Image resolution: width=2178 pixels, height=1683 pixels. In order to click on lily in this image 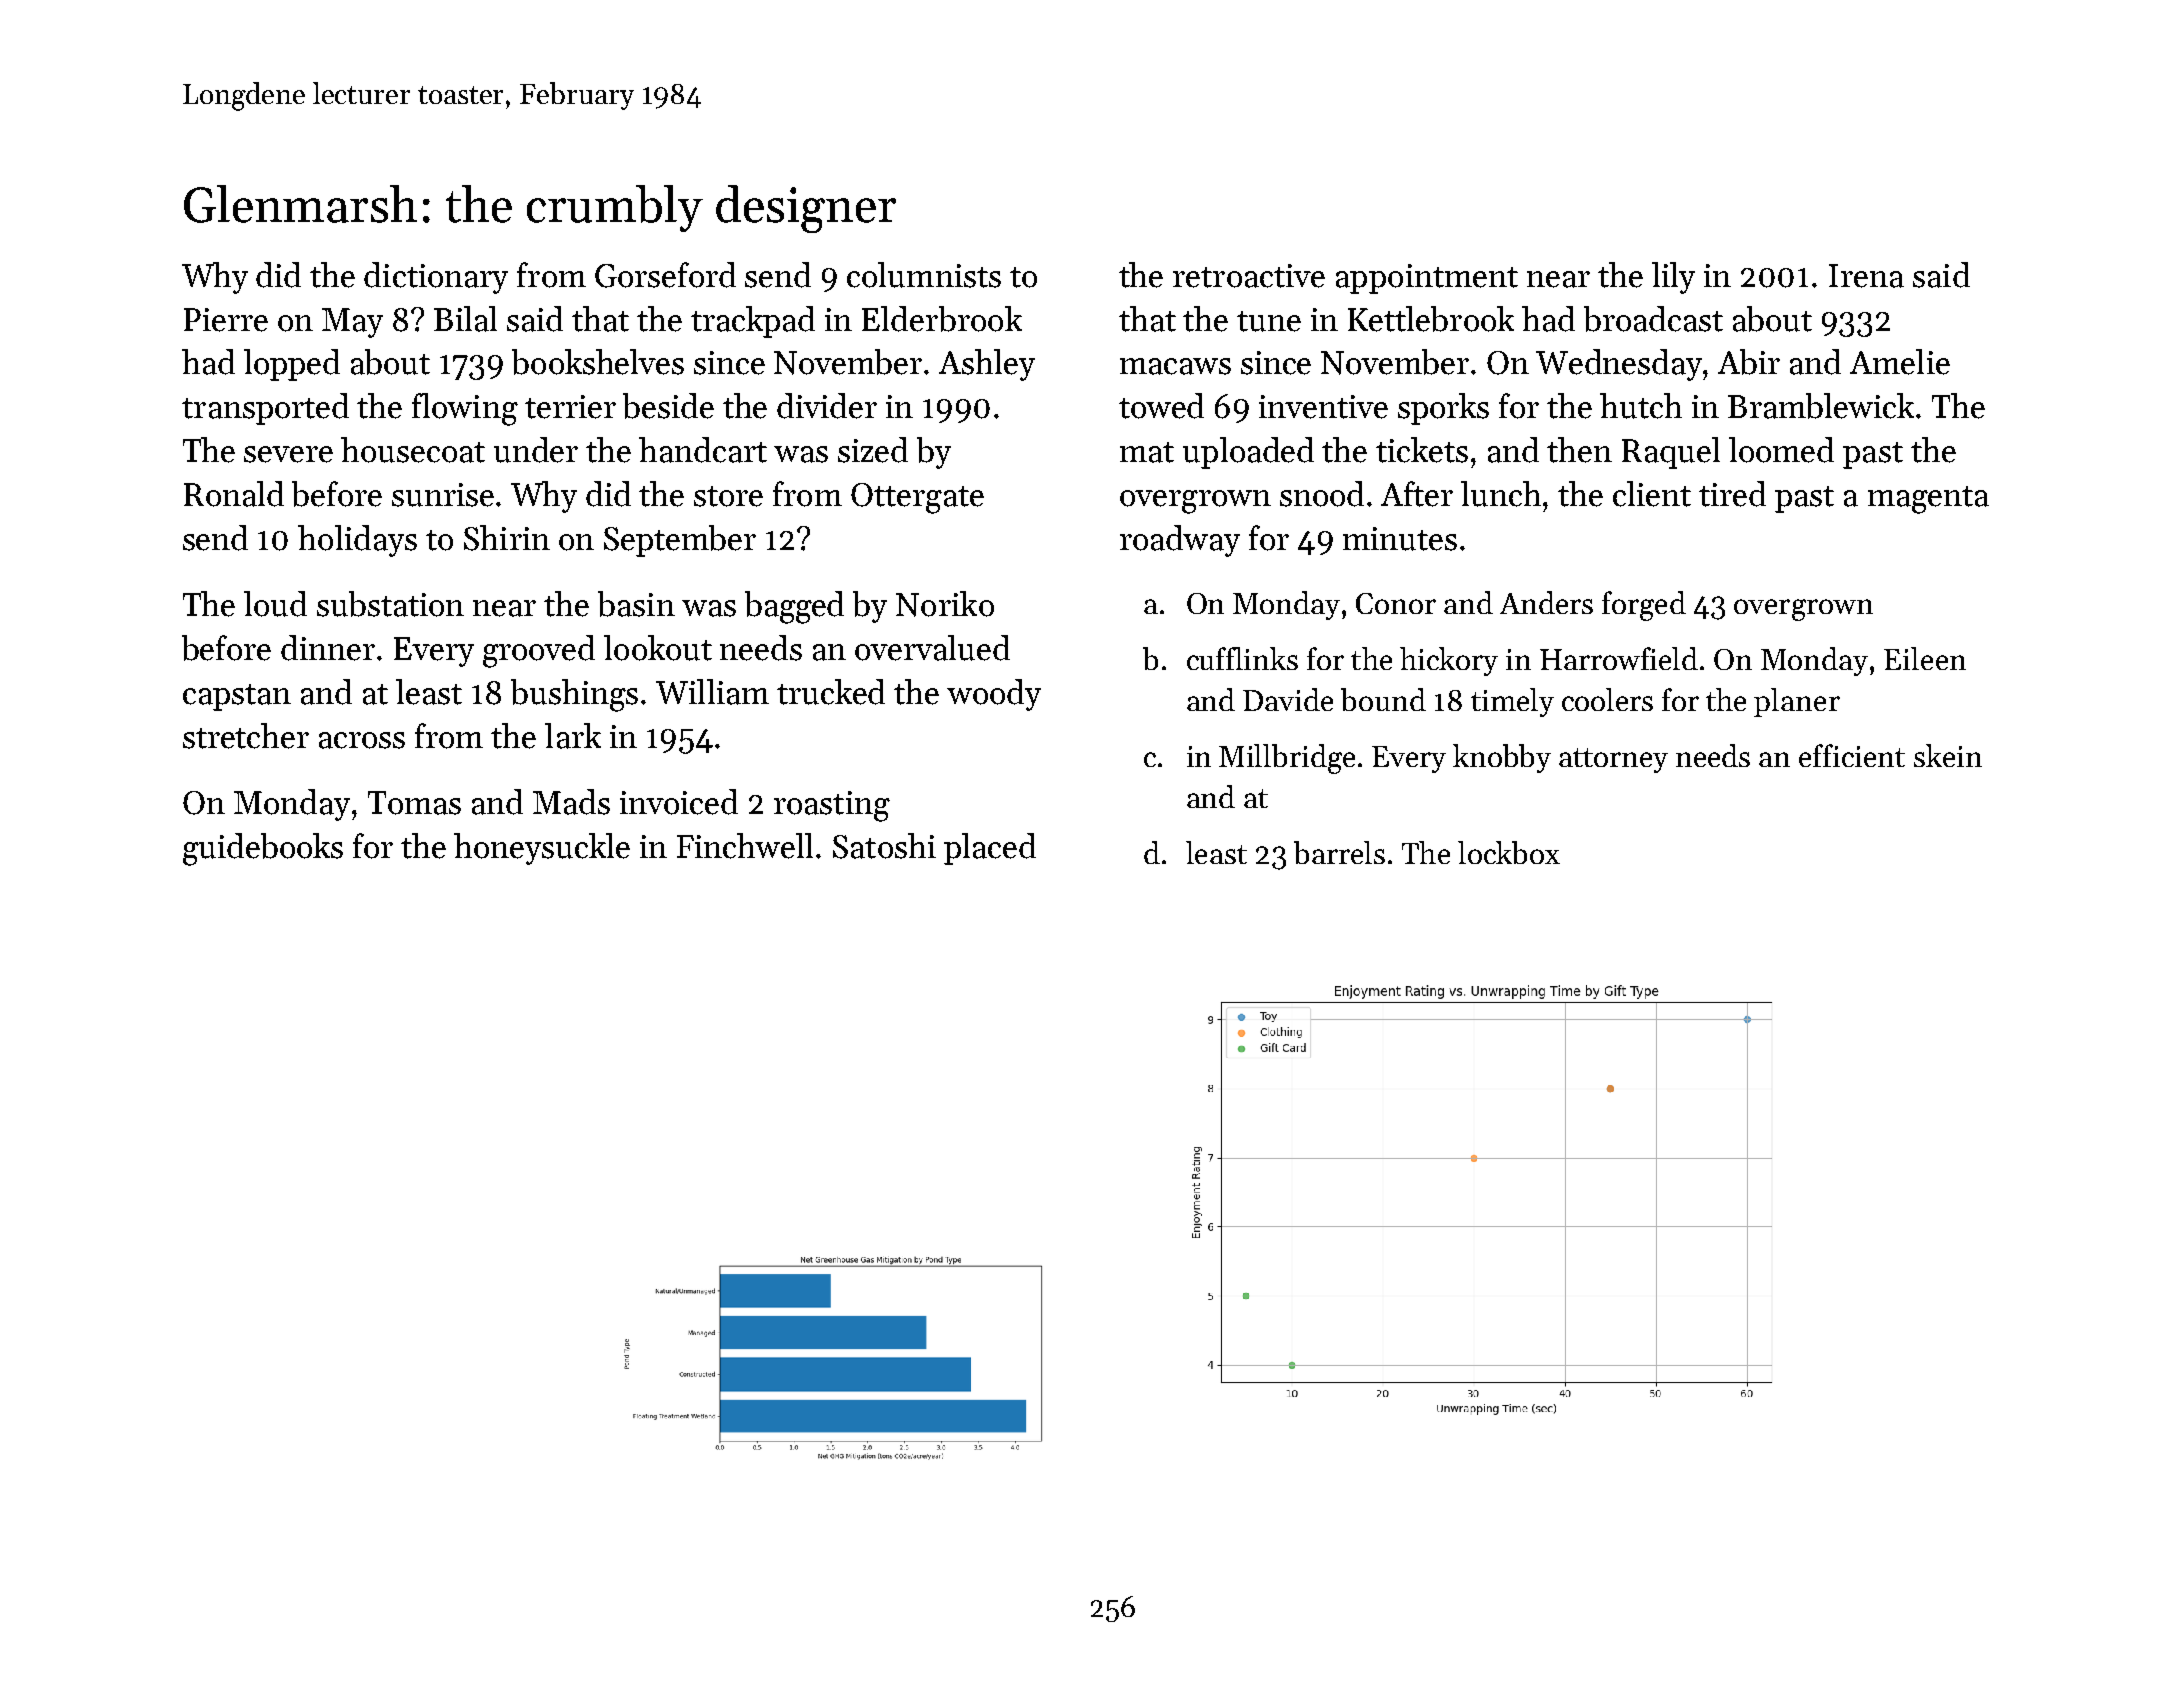, I will do `click(1673, 278)`.
